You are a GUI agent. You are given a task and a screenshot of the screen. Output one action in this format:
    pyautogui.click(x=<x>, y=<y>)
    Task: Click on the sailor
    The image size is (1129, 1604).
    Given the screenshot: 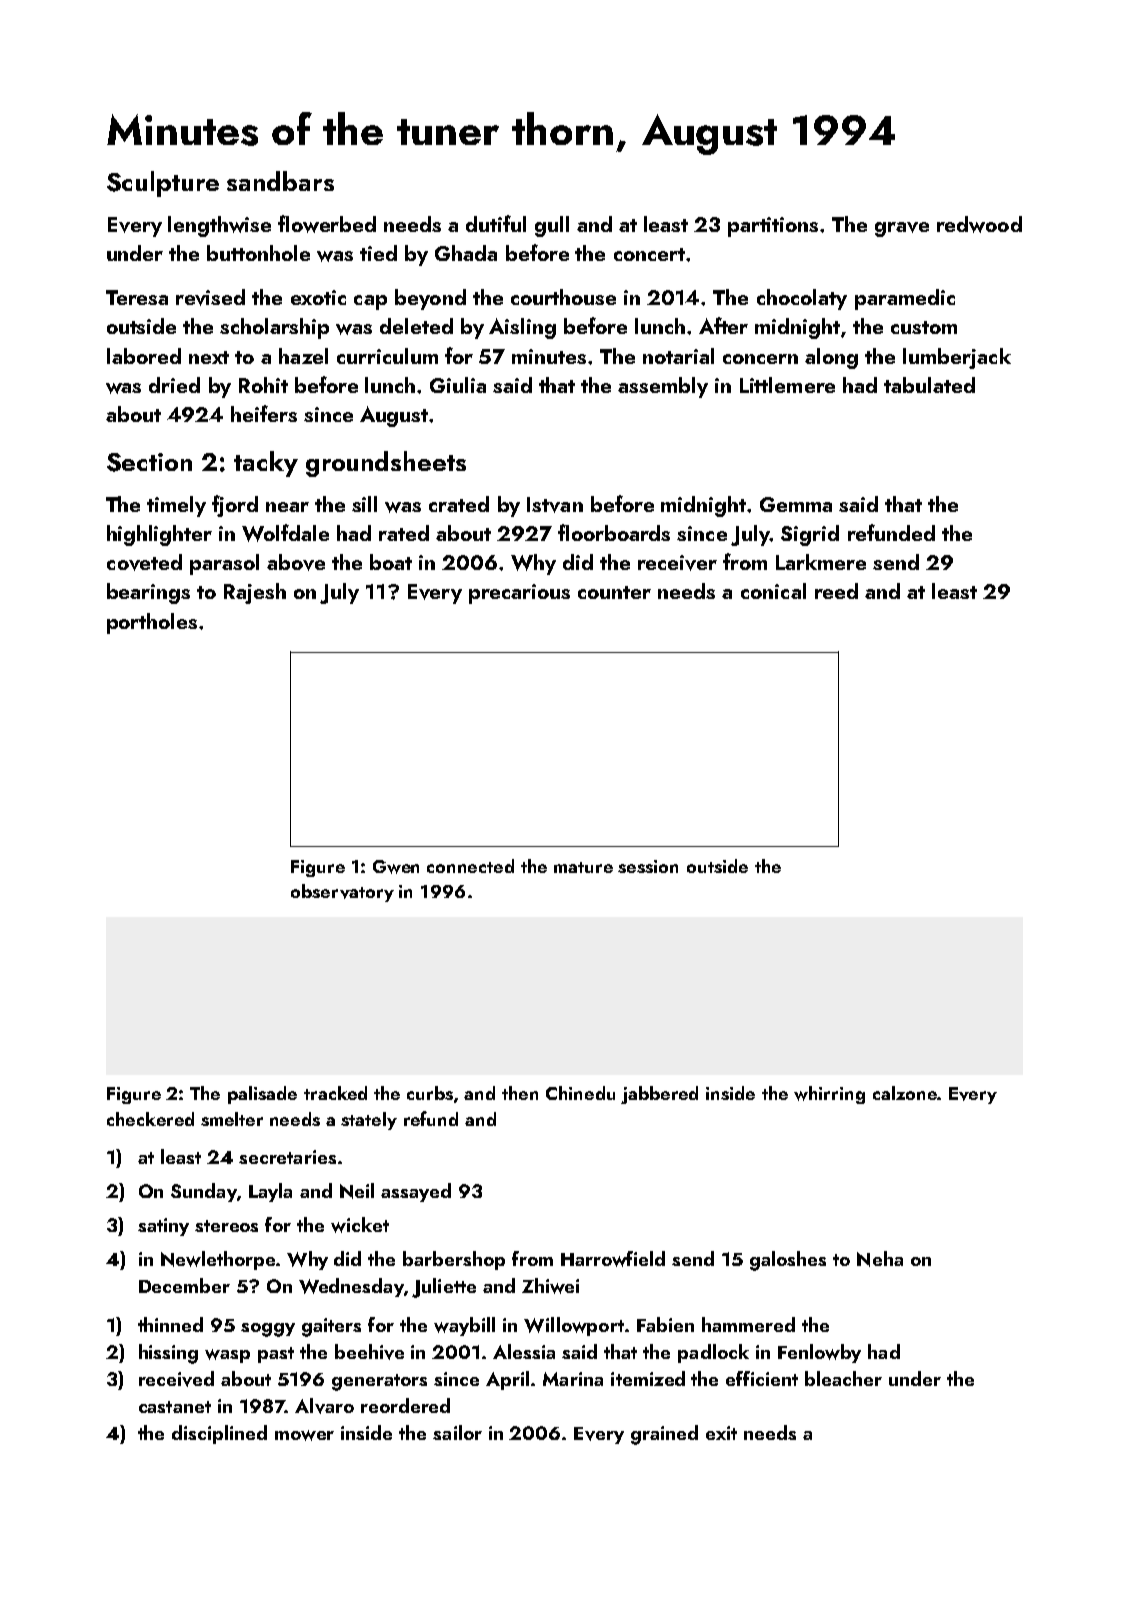 What is the action you would take?
    pyautogui.click(x=457, y=1432)
